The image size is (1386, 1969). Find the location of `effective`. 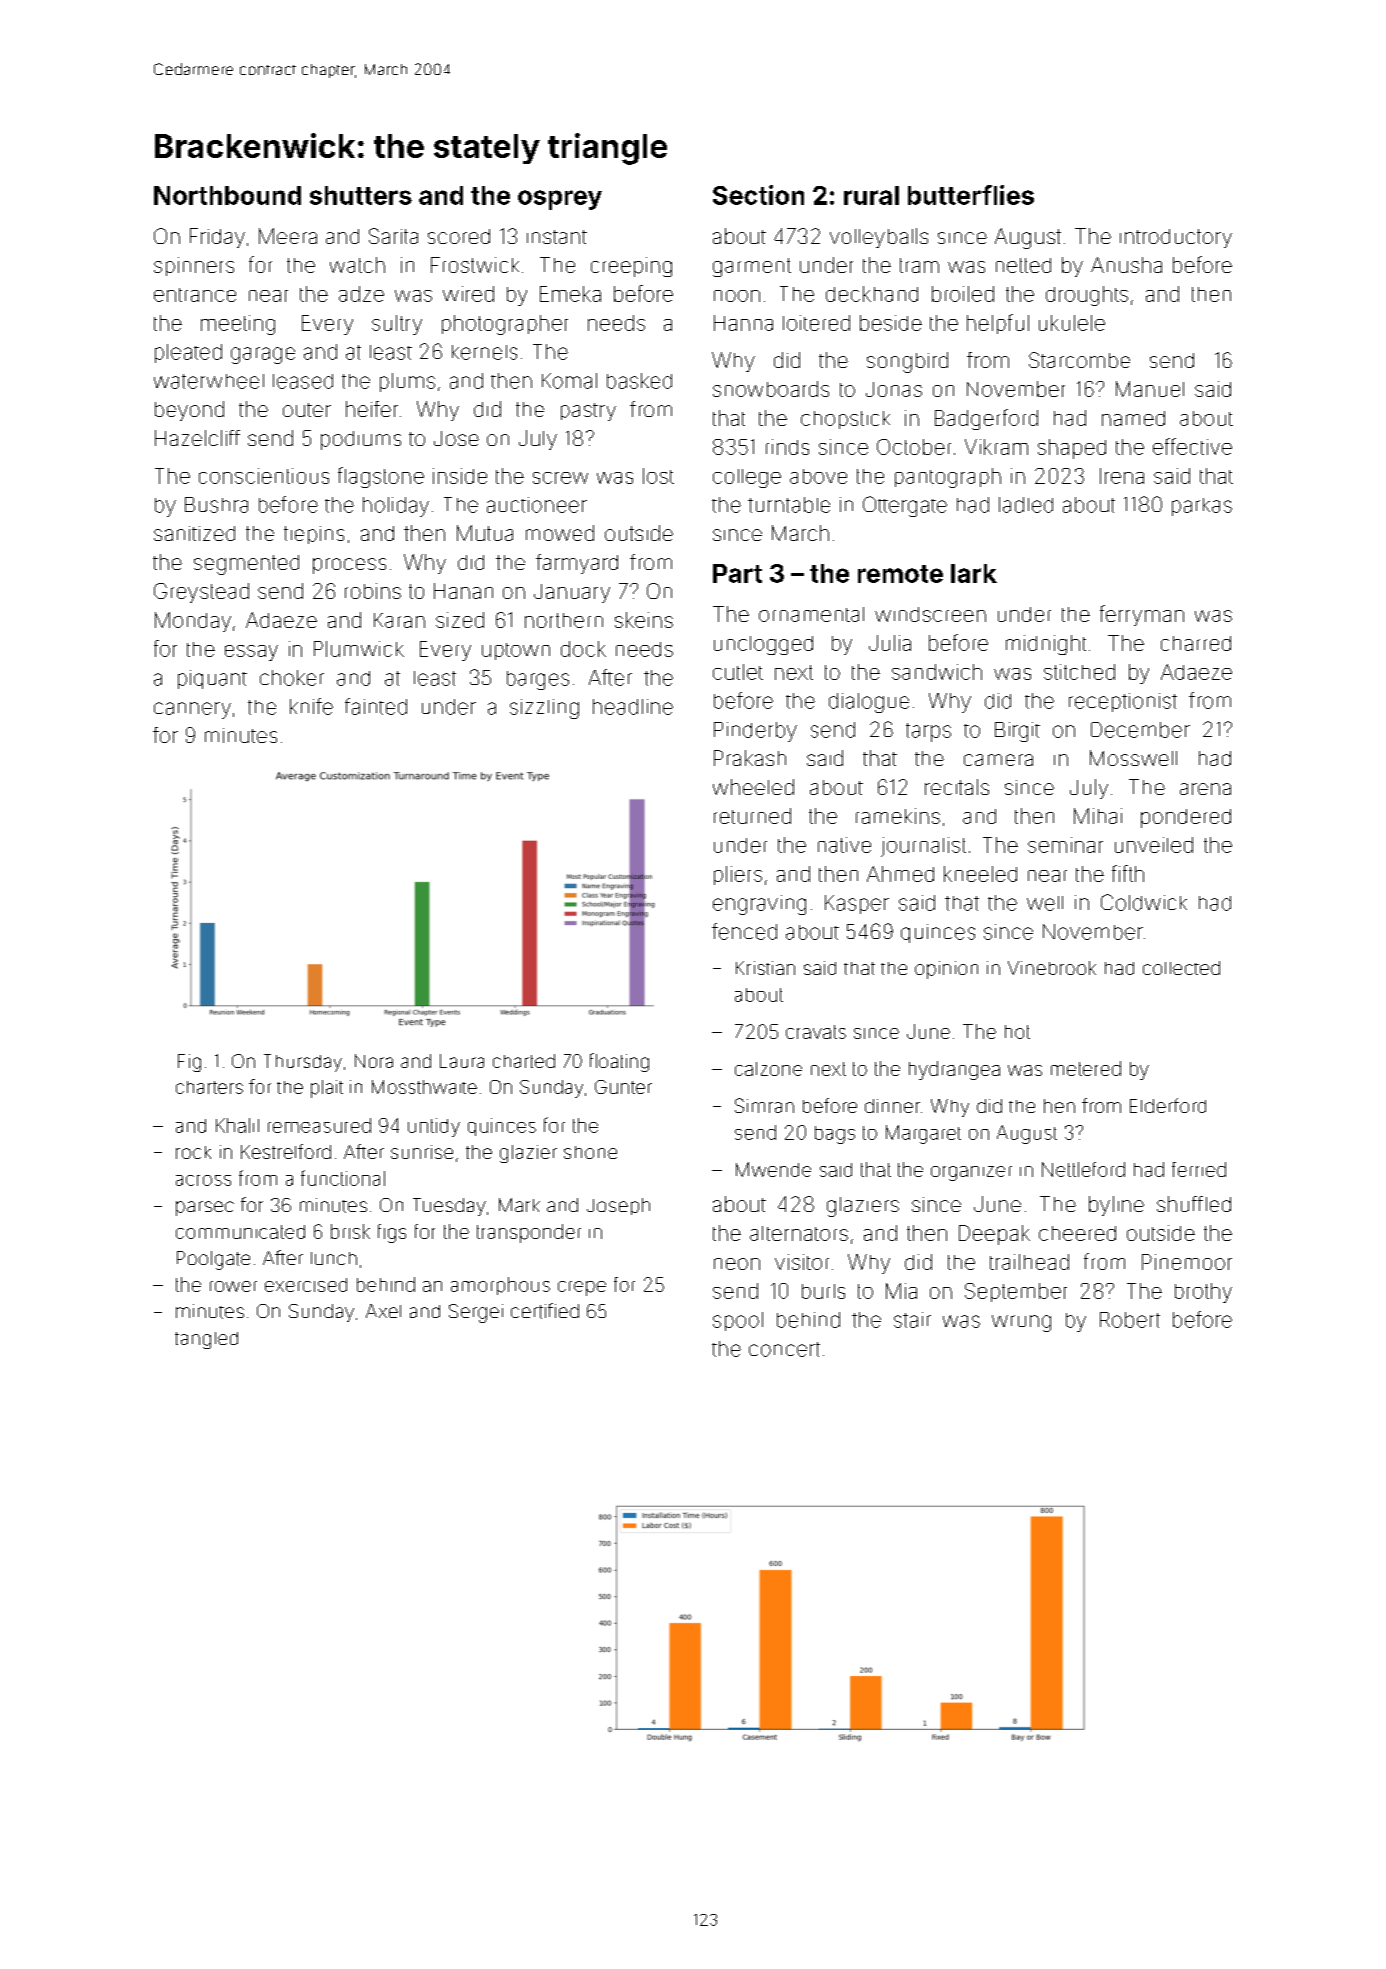

effective is located at coordinates (1192, 446).
